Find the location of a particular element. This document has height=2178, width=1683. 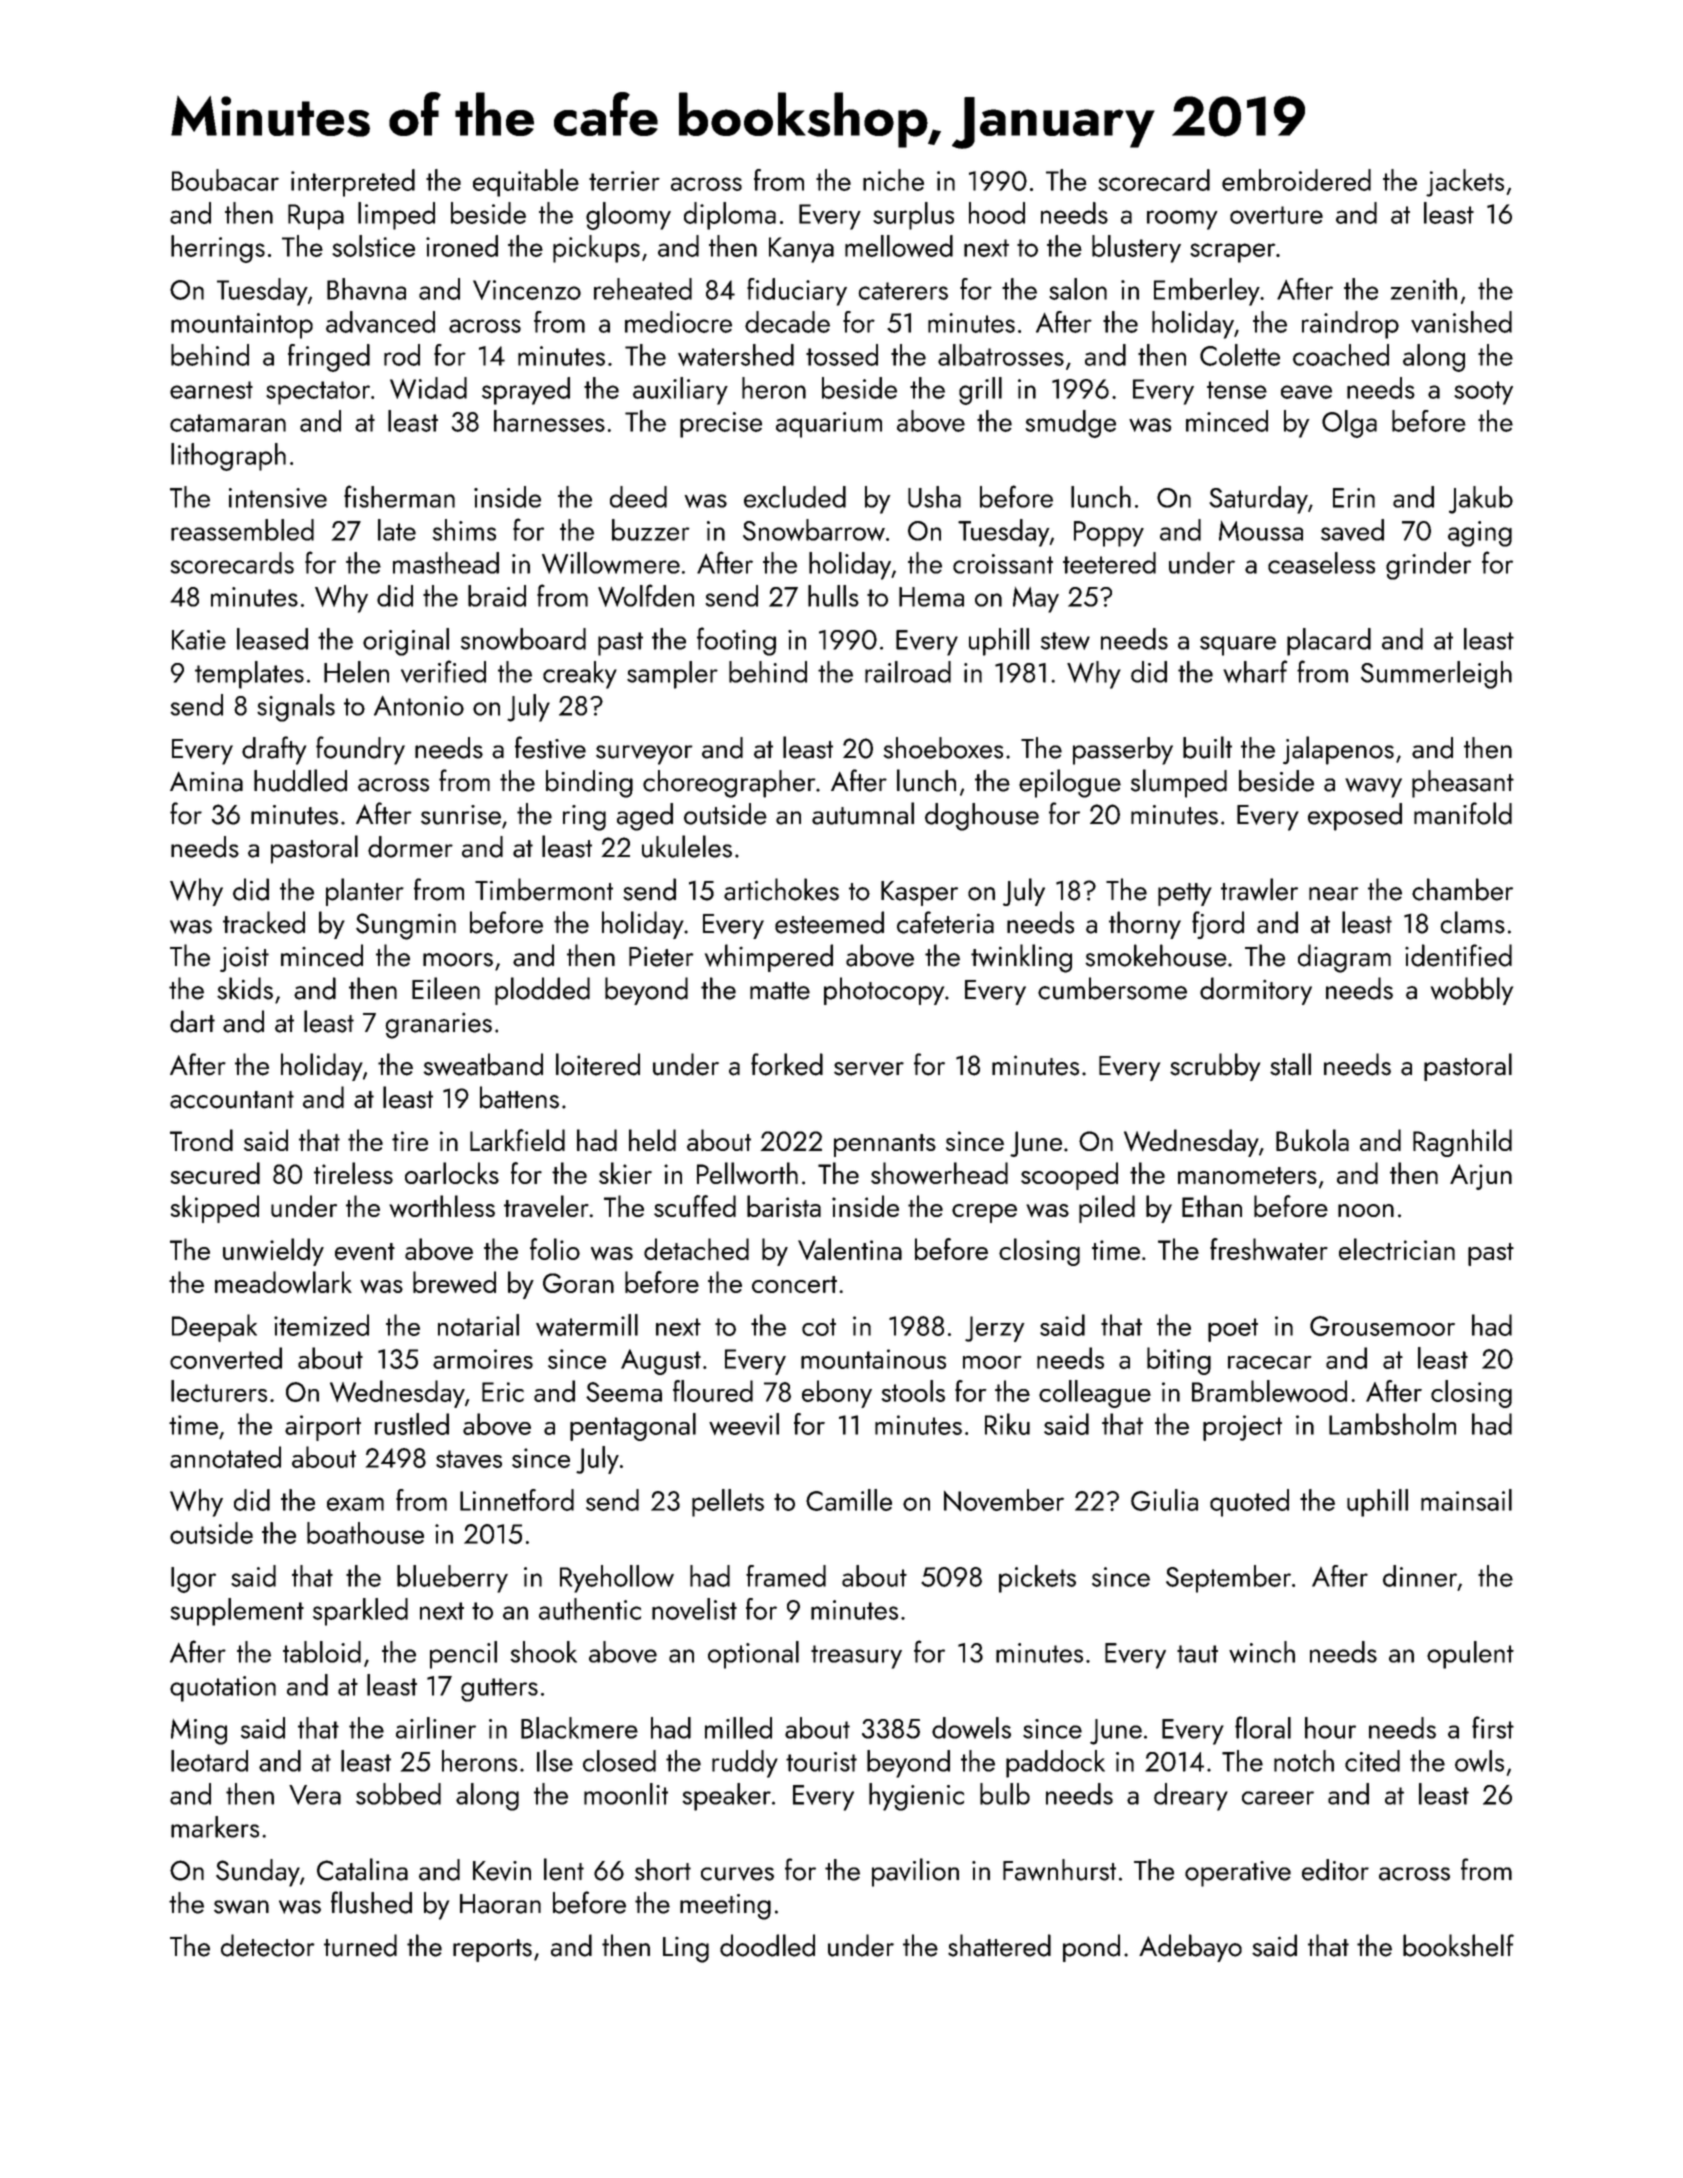

stools is located at coordinates (913, 1391).
